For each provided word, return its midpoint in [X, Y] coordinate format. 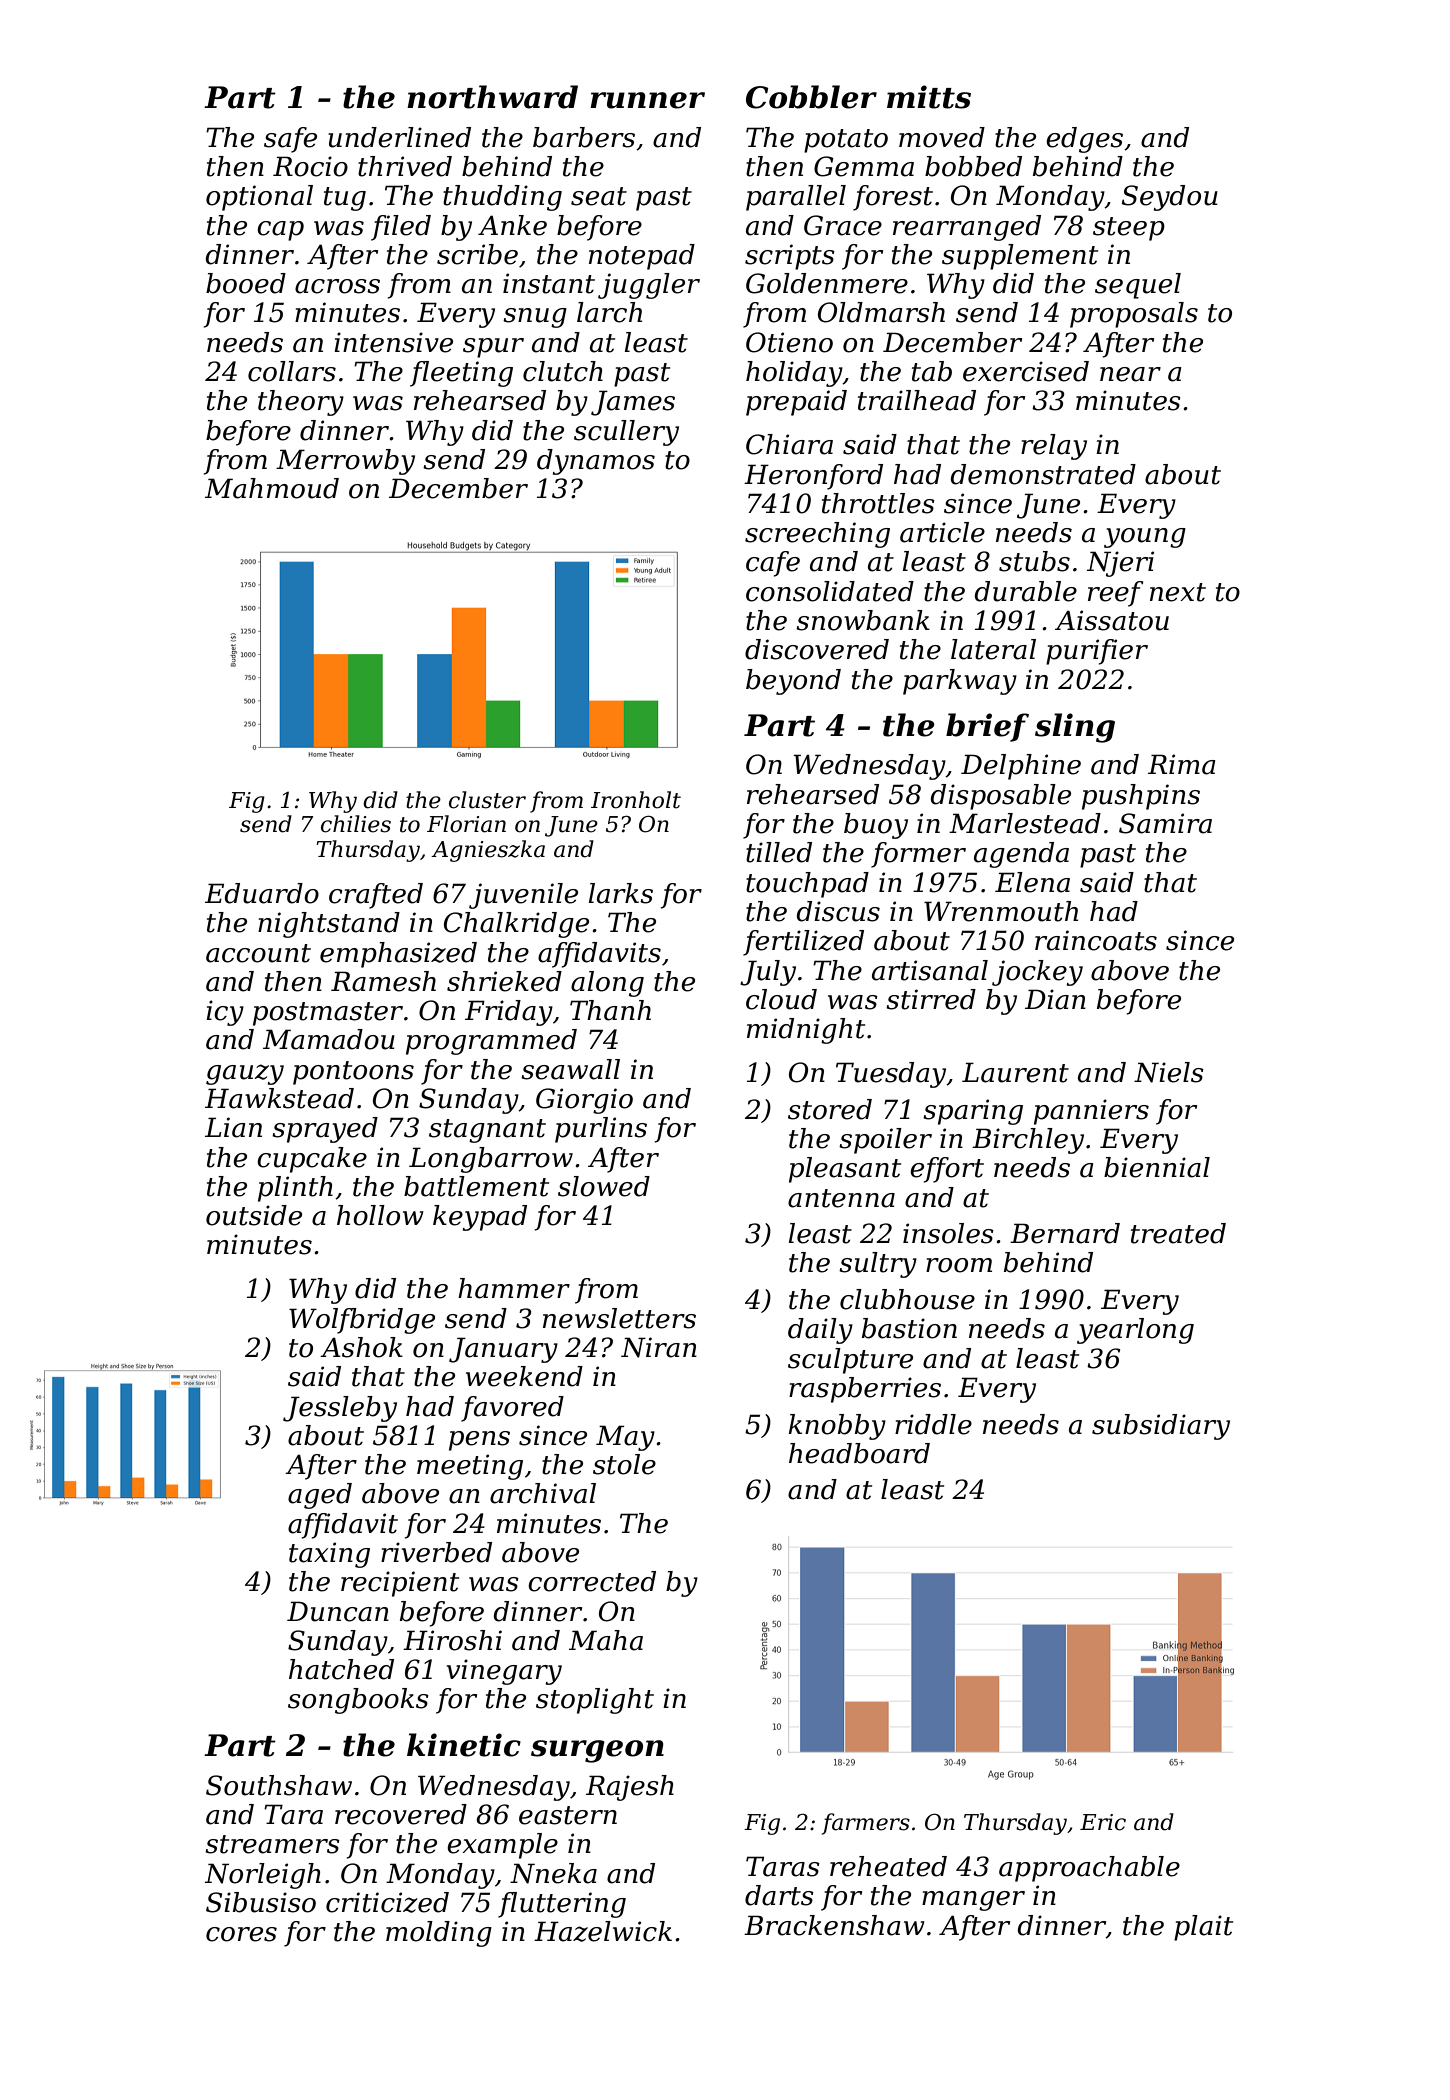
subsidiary [1161, 1427]
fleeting [461, 374]
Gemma [864, 166]
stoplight [595, 1701]
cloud [781, 999]
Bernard [1065, 1233]
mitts [929, 97]
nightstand [329, 925]
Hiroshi [452, 1640]
